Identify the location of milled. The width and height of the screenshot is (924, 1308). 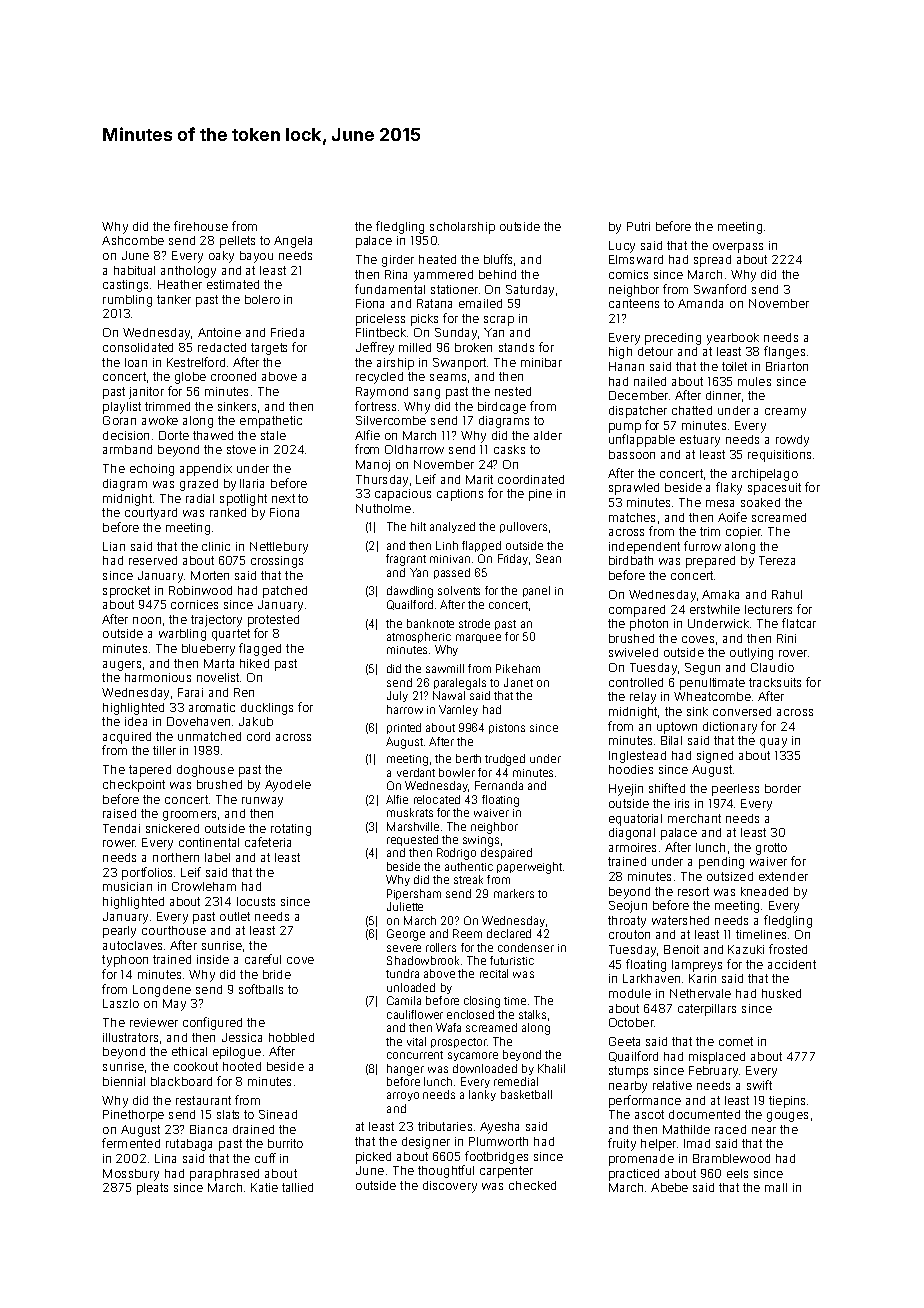
(415, 347).
